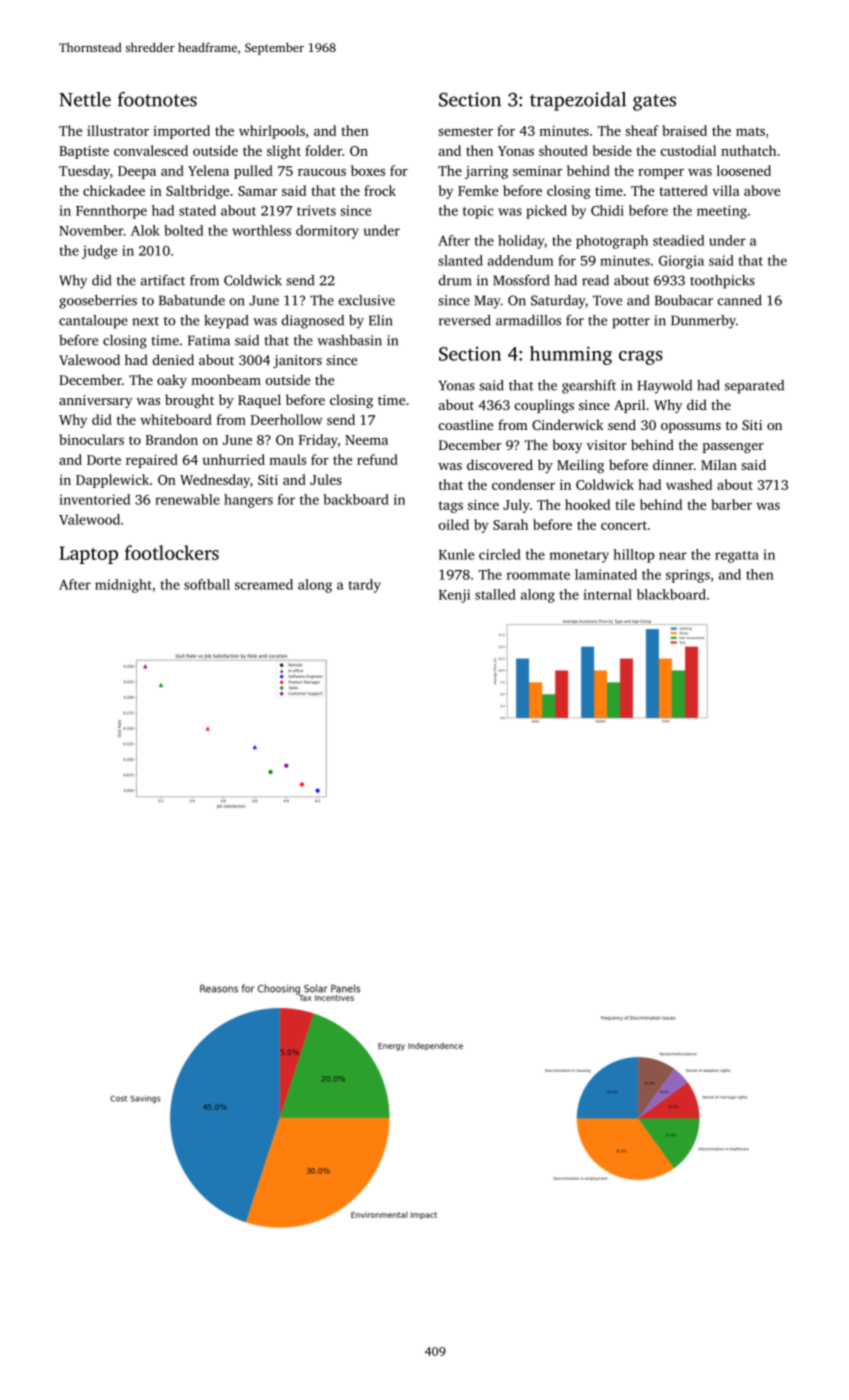 Image resolution: width=849 pixels, height=1400 pixels. What do you see at coordinates (456, 554) in the screenshot?
I see `Kunle` at bounding box center [456, 554].
